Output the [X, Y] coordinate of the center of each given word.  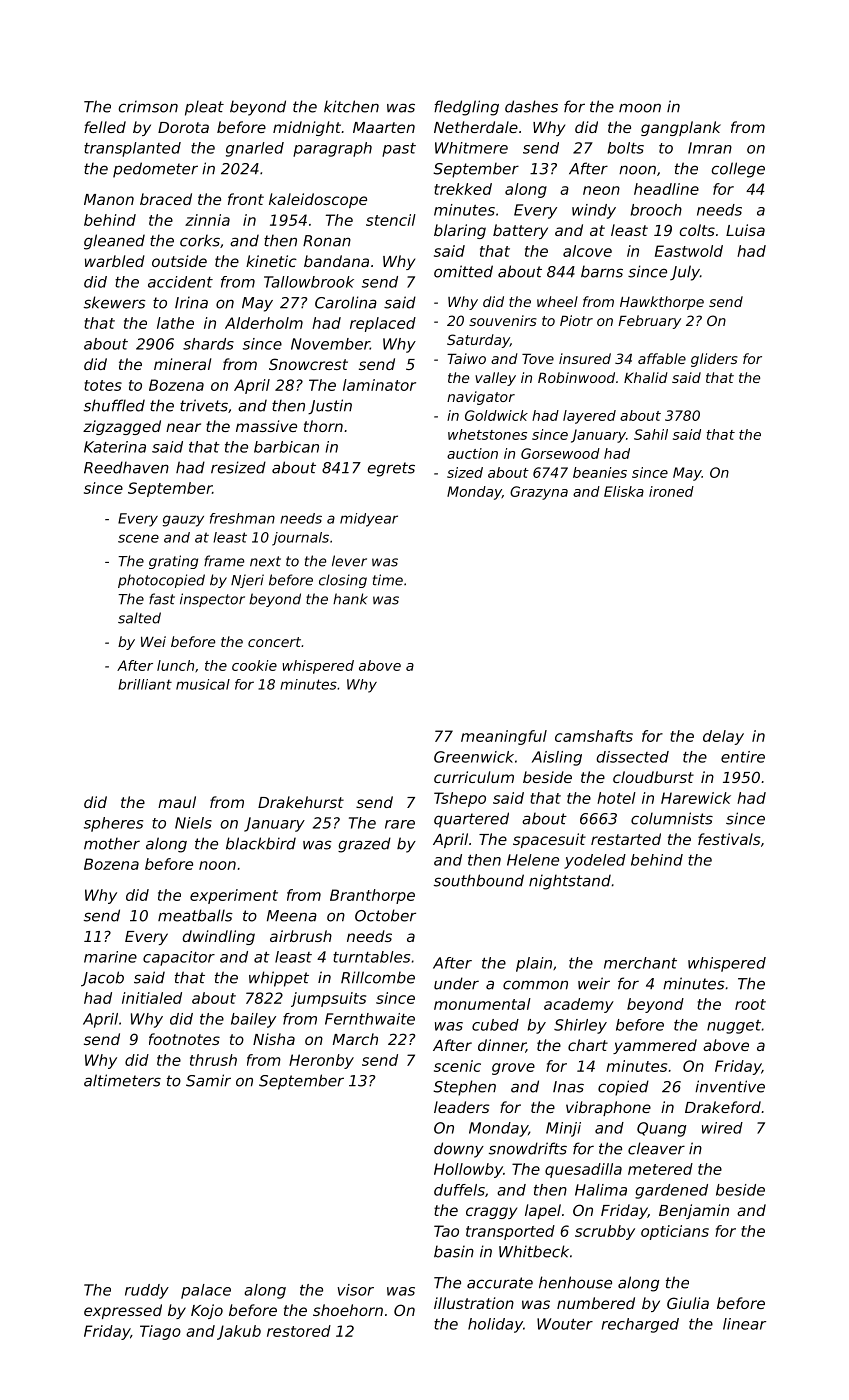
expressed [123, 1311]
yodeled [595, 861]
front [246, 199]
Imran [710, 148]
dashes [531, 106]
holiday [495, 1325]
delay [723, 737]
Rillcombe [378, 977]
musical [203, 684]
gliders [714, 360]
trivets [204, 405]
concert [274, 642]
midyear [369, 520]
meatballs [195, 915]
